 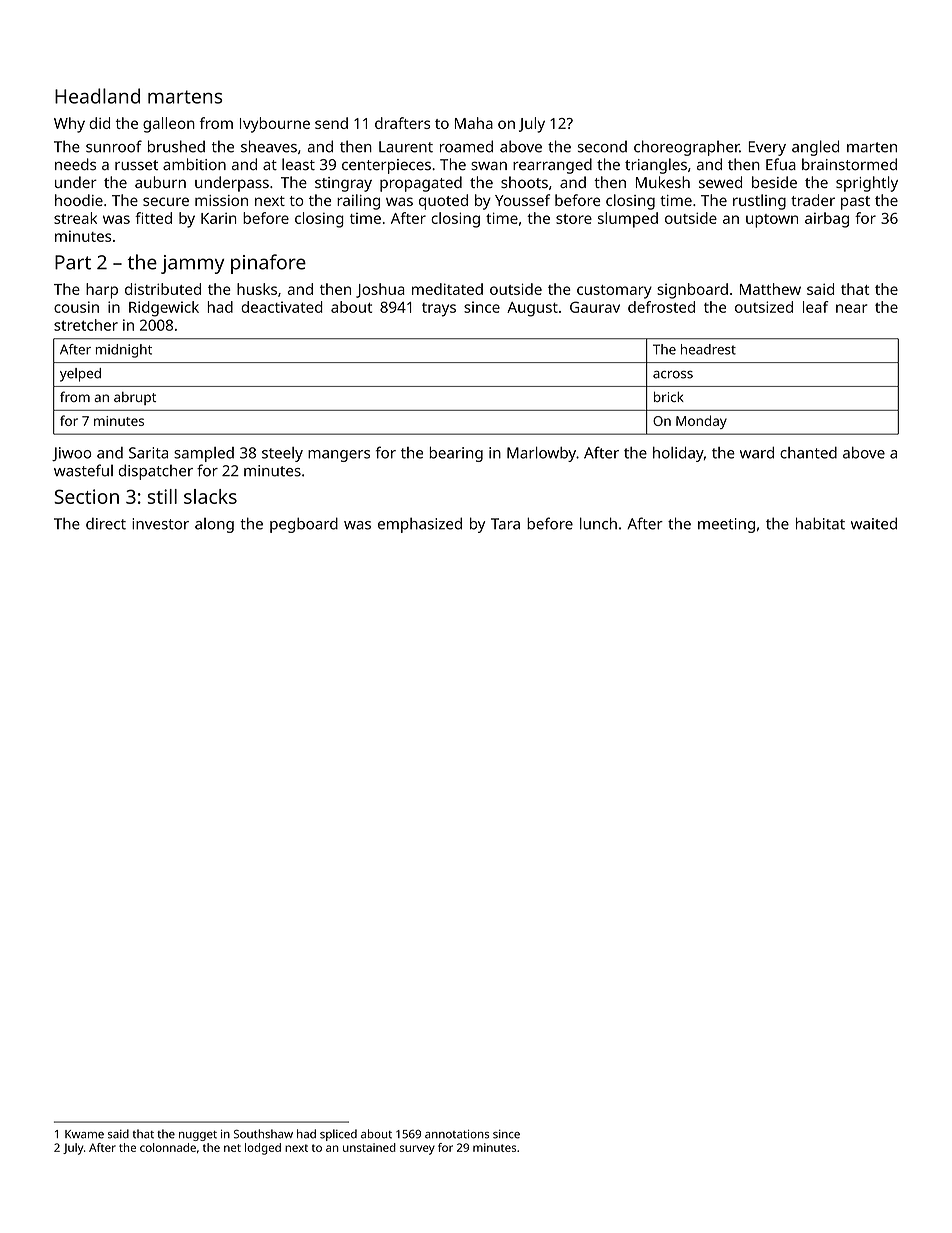 I want to click on annotations, so click(x=457, y=1134).
